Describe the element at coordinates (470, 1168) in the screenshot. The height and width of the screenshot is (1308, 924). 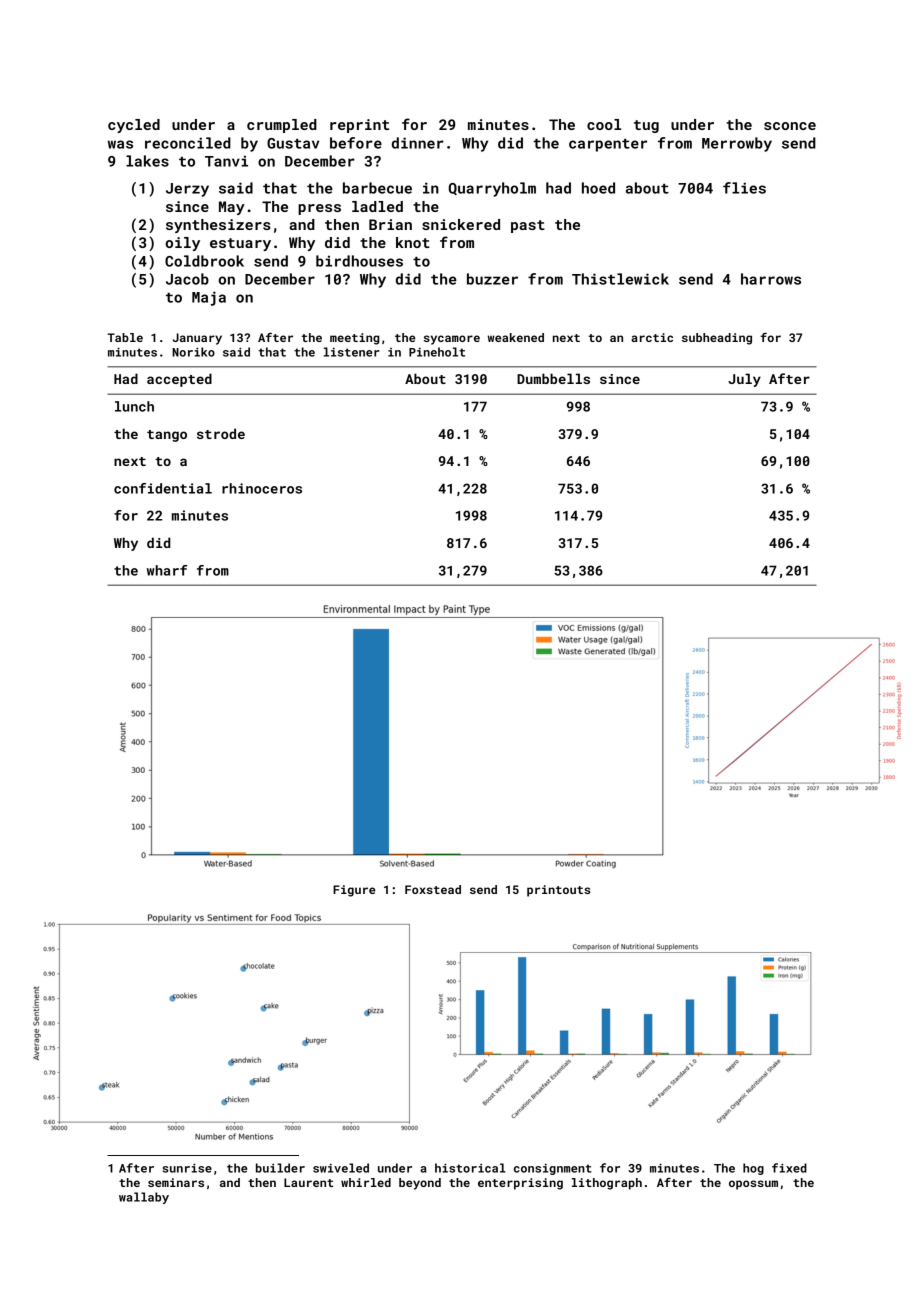
I see `historical` at that location.
